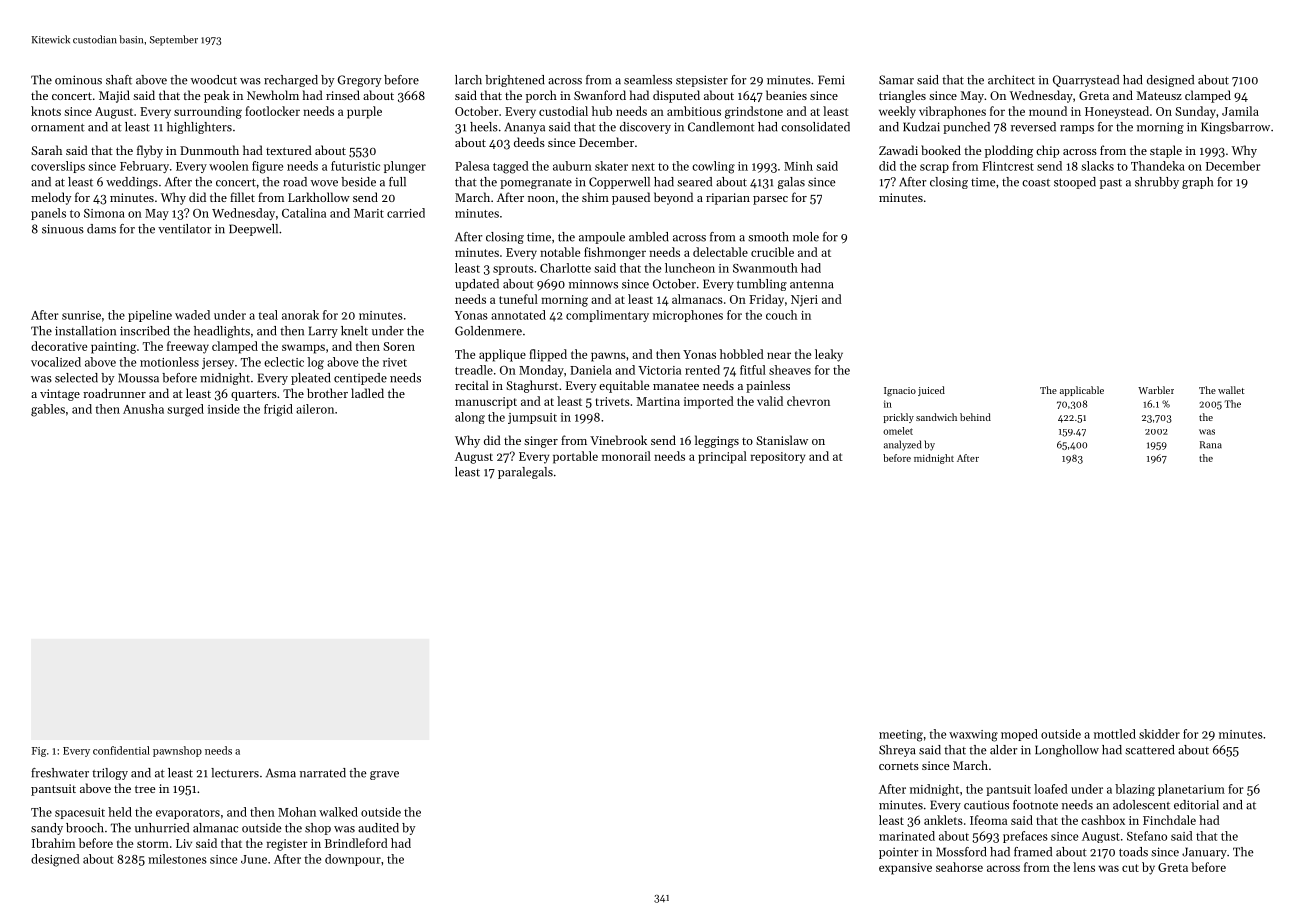 Image resolution: width=1308 pixels, height=924 pixels. What do you see at coordinates (1086, 81) in the document?
I see `Quarrystead` at bounding box center [1086, 81].
